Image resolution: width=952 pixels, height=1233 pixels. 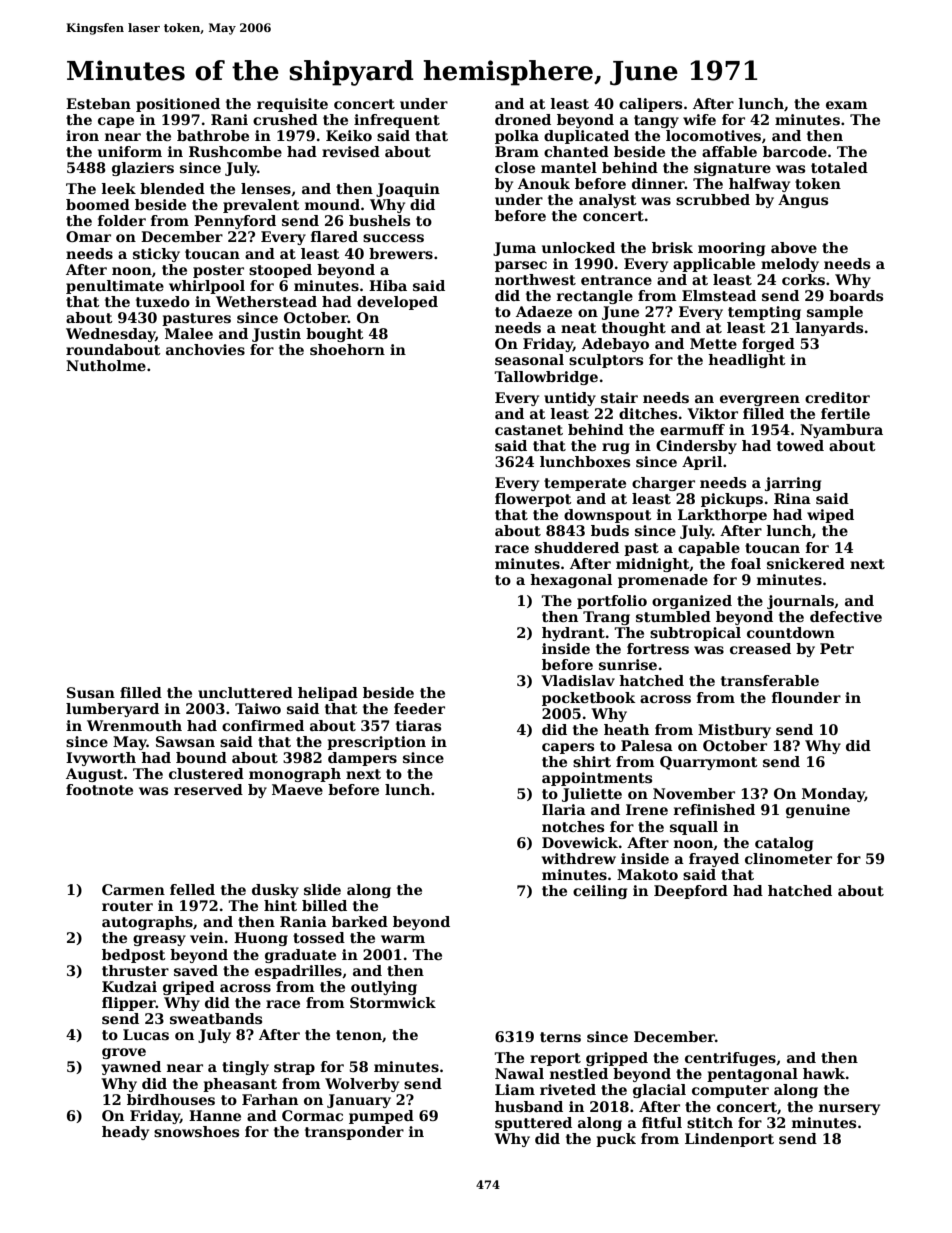 I want to click on feeder, so click(x=419, y=708).
